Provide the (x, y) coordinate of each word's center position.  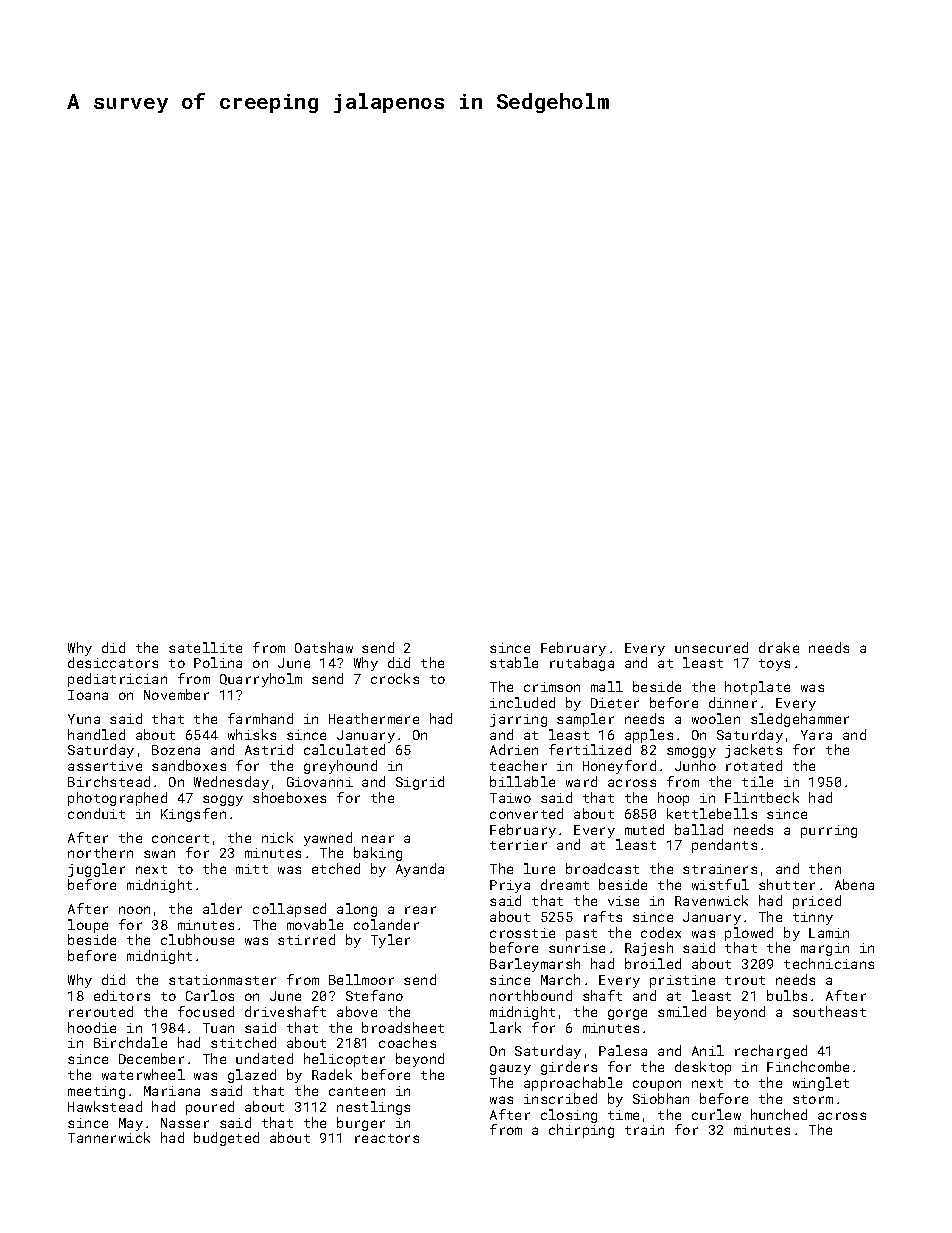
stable (514, 662)
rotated (754, 765)
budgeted (226, 1139)
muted (644, 829)
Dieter (615, 703)
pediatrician (117, 680)
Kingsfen (193, 815)
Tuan (218, 1028)
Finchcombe (808, 1066)
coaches (407, 1042)
